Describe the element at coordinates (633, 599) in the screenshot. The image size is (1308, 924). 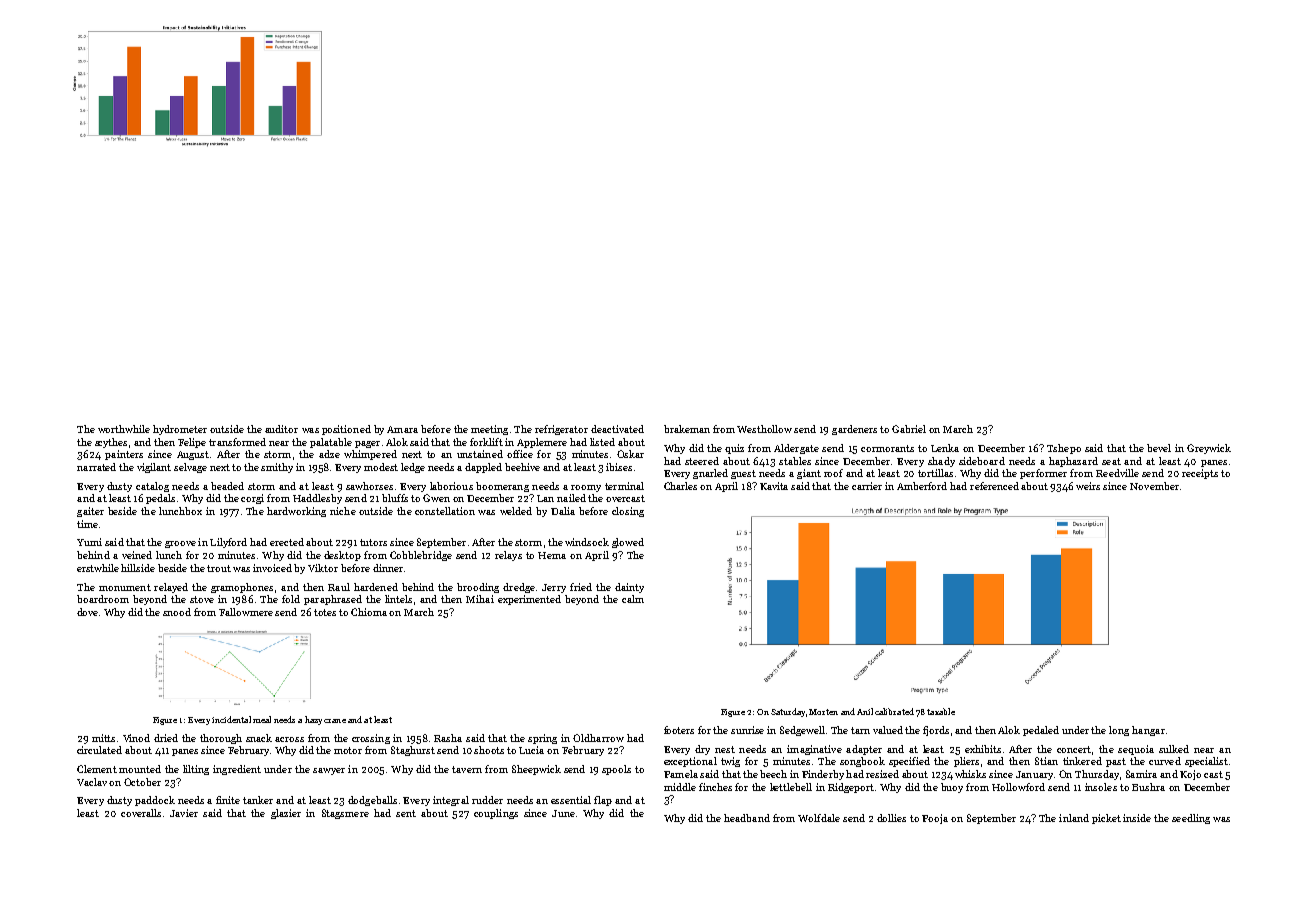
I see `calm` at that location.
